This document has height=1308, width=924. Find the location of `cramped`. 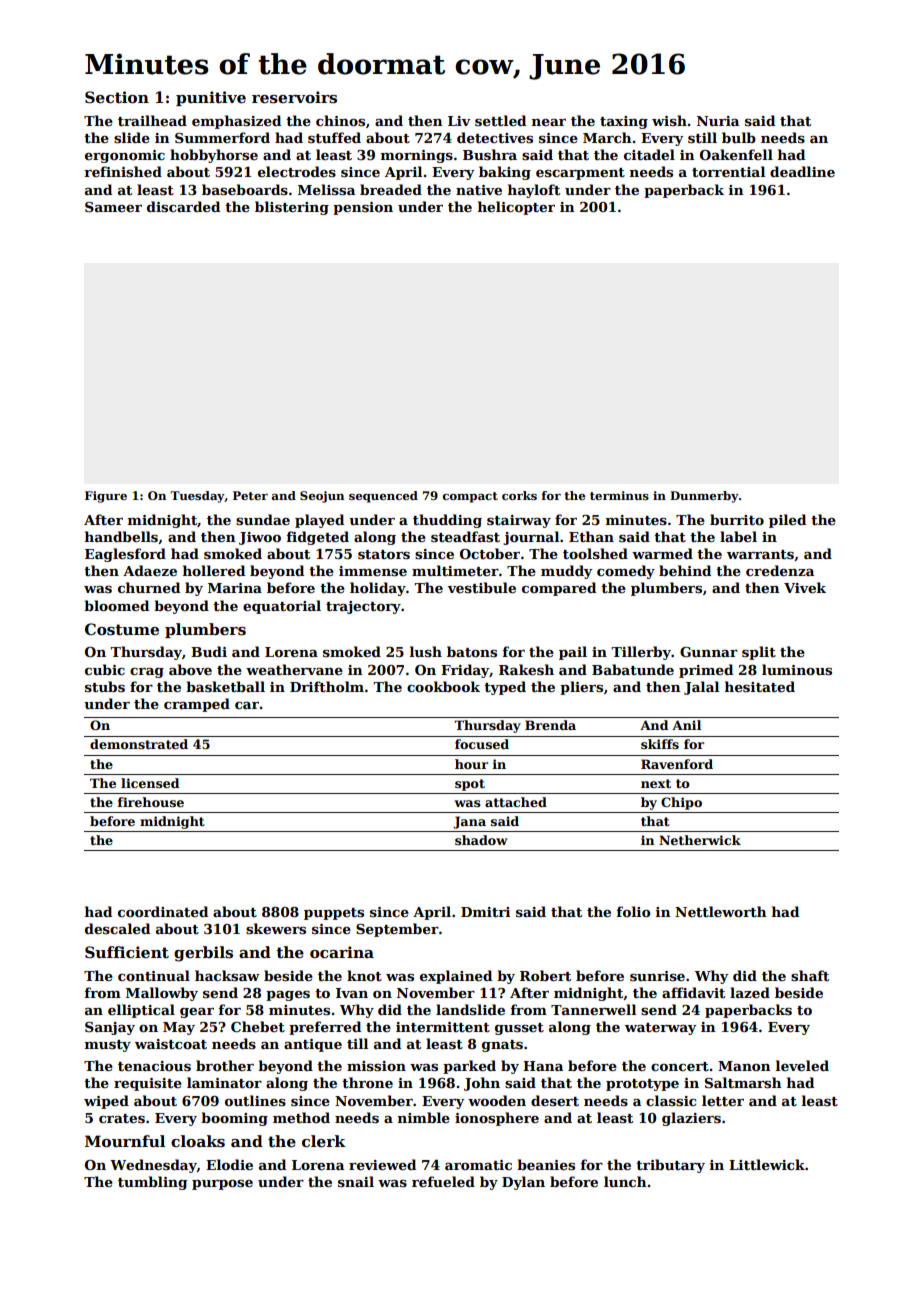

cramped is located at coordinates (197, 705).
